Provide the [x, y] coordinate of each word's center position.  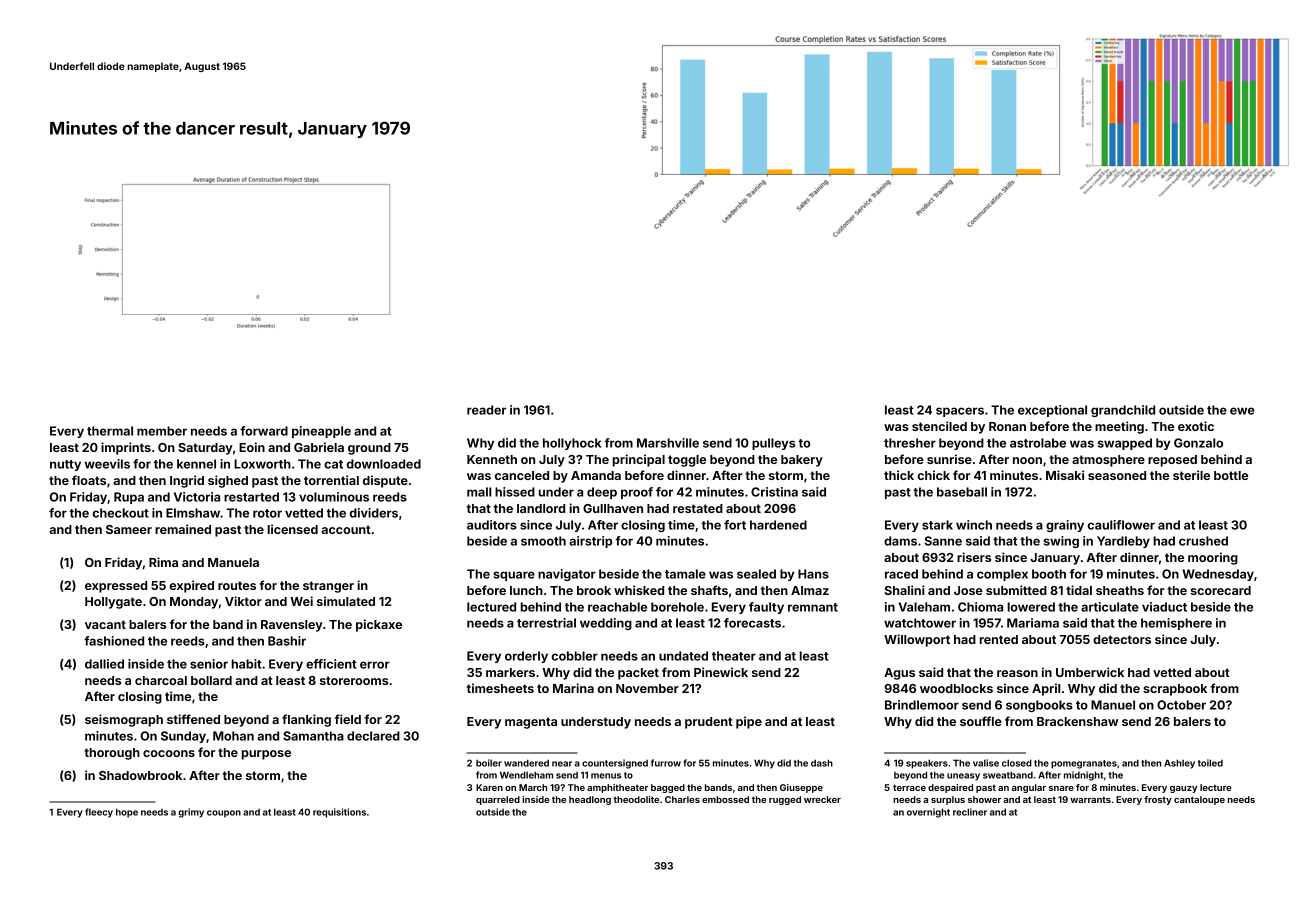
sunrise [949, 459]
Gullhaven [613, 508]
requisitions [339, 813]
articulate [1110, 607]
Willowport [917, 640]
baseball [962, 492]
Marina [573, 688]
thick [899, 475]
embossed [725, 799]
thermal [110, 431]
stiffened [193, 719]
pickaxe [379, 625]
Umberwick [1090, 672]
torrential [331, 480]
